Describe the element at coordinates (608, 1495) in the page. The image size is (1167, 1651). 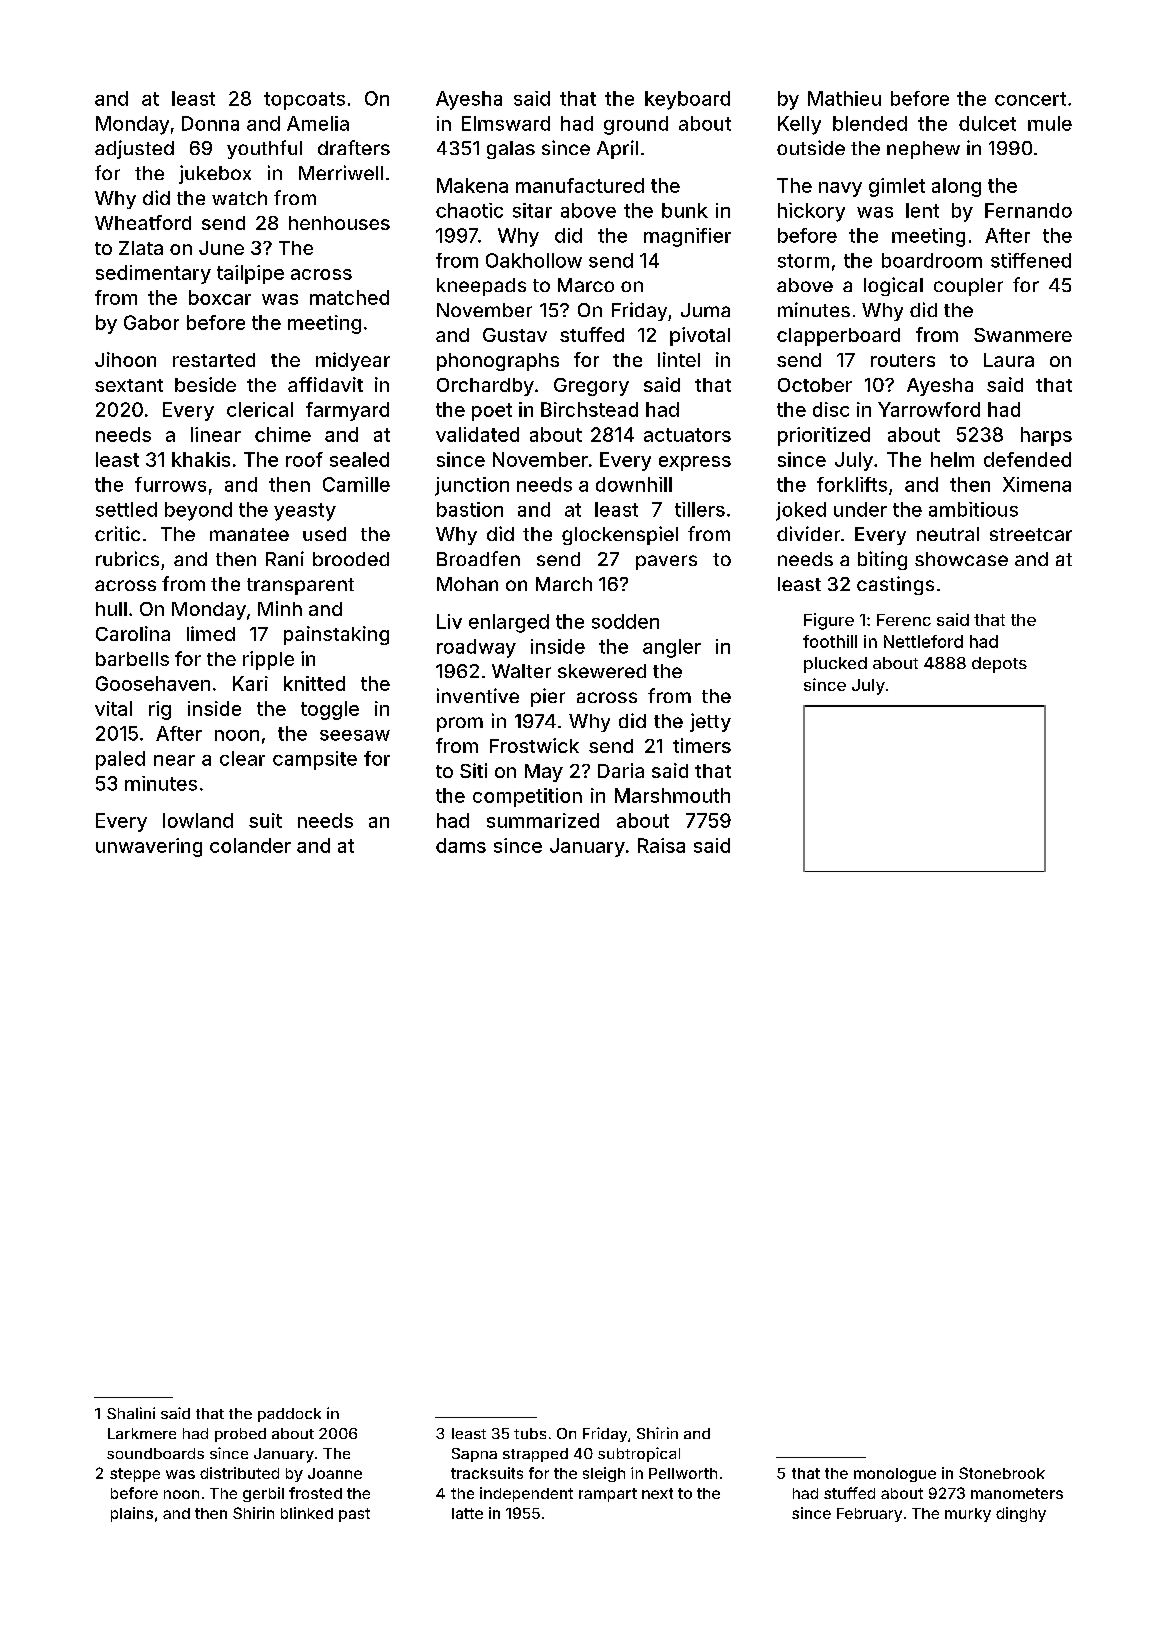
I see `rampart` at that location.
